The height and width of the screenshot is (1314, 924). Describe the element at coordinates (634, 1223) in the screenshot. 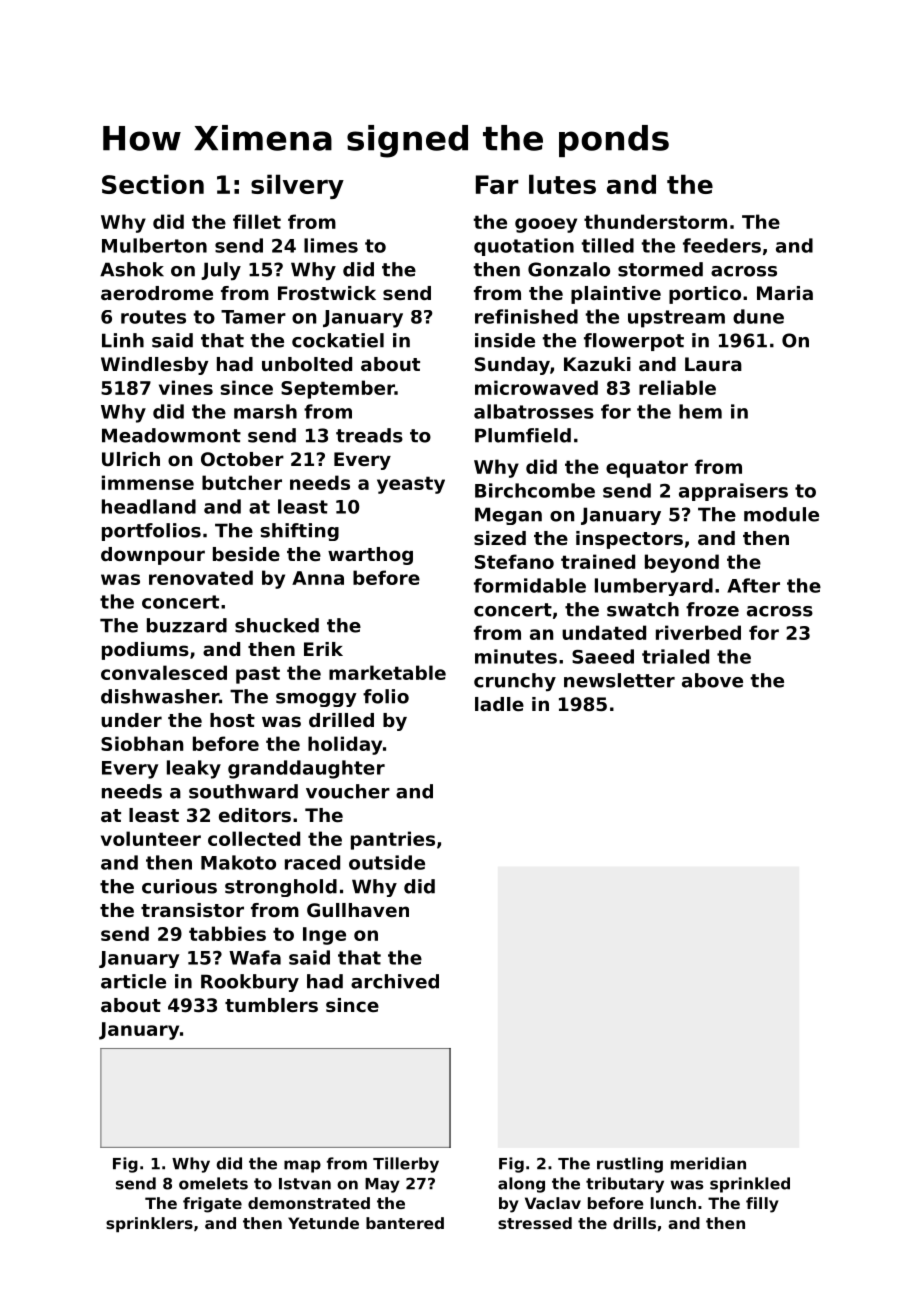

I see `drills` at that location.
